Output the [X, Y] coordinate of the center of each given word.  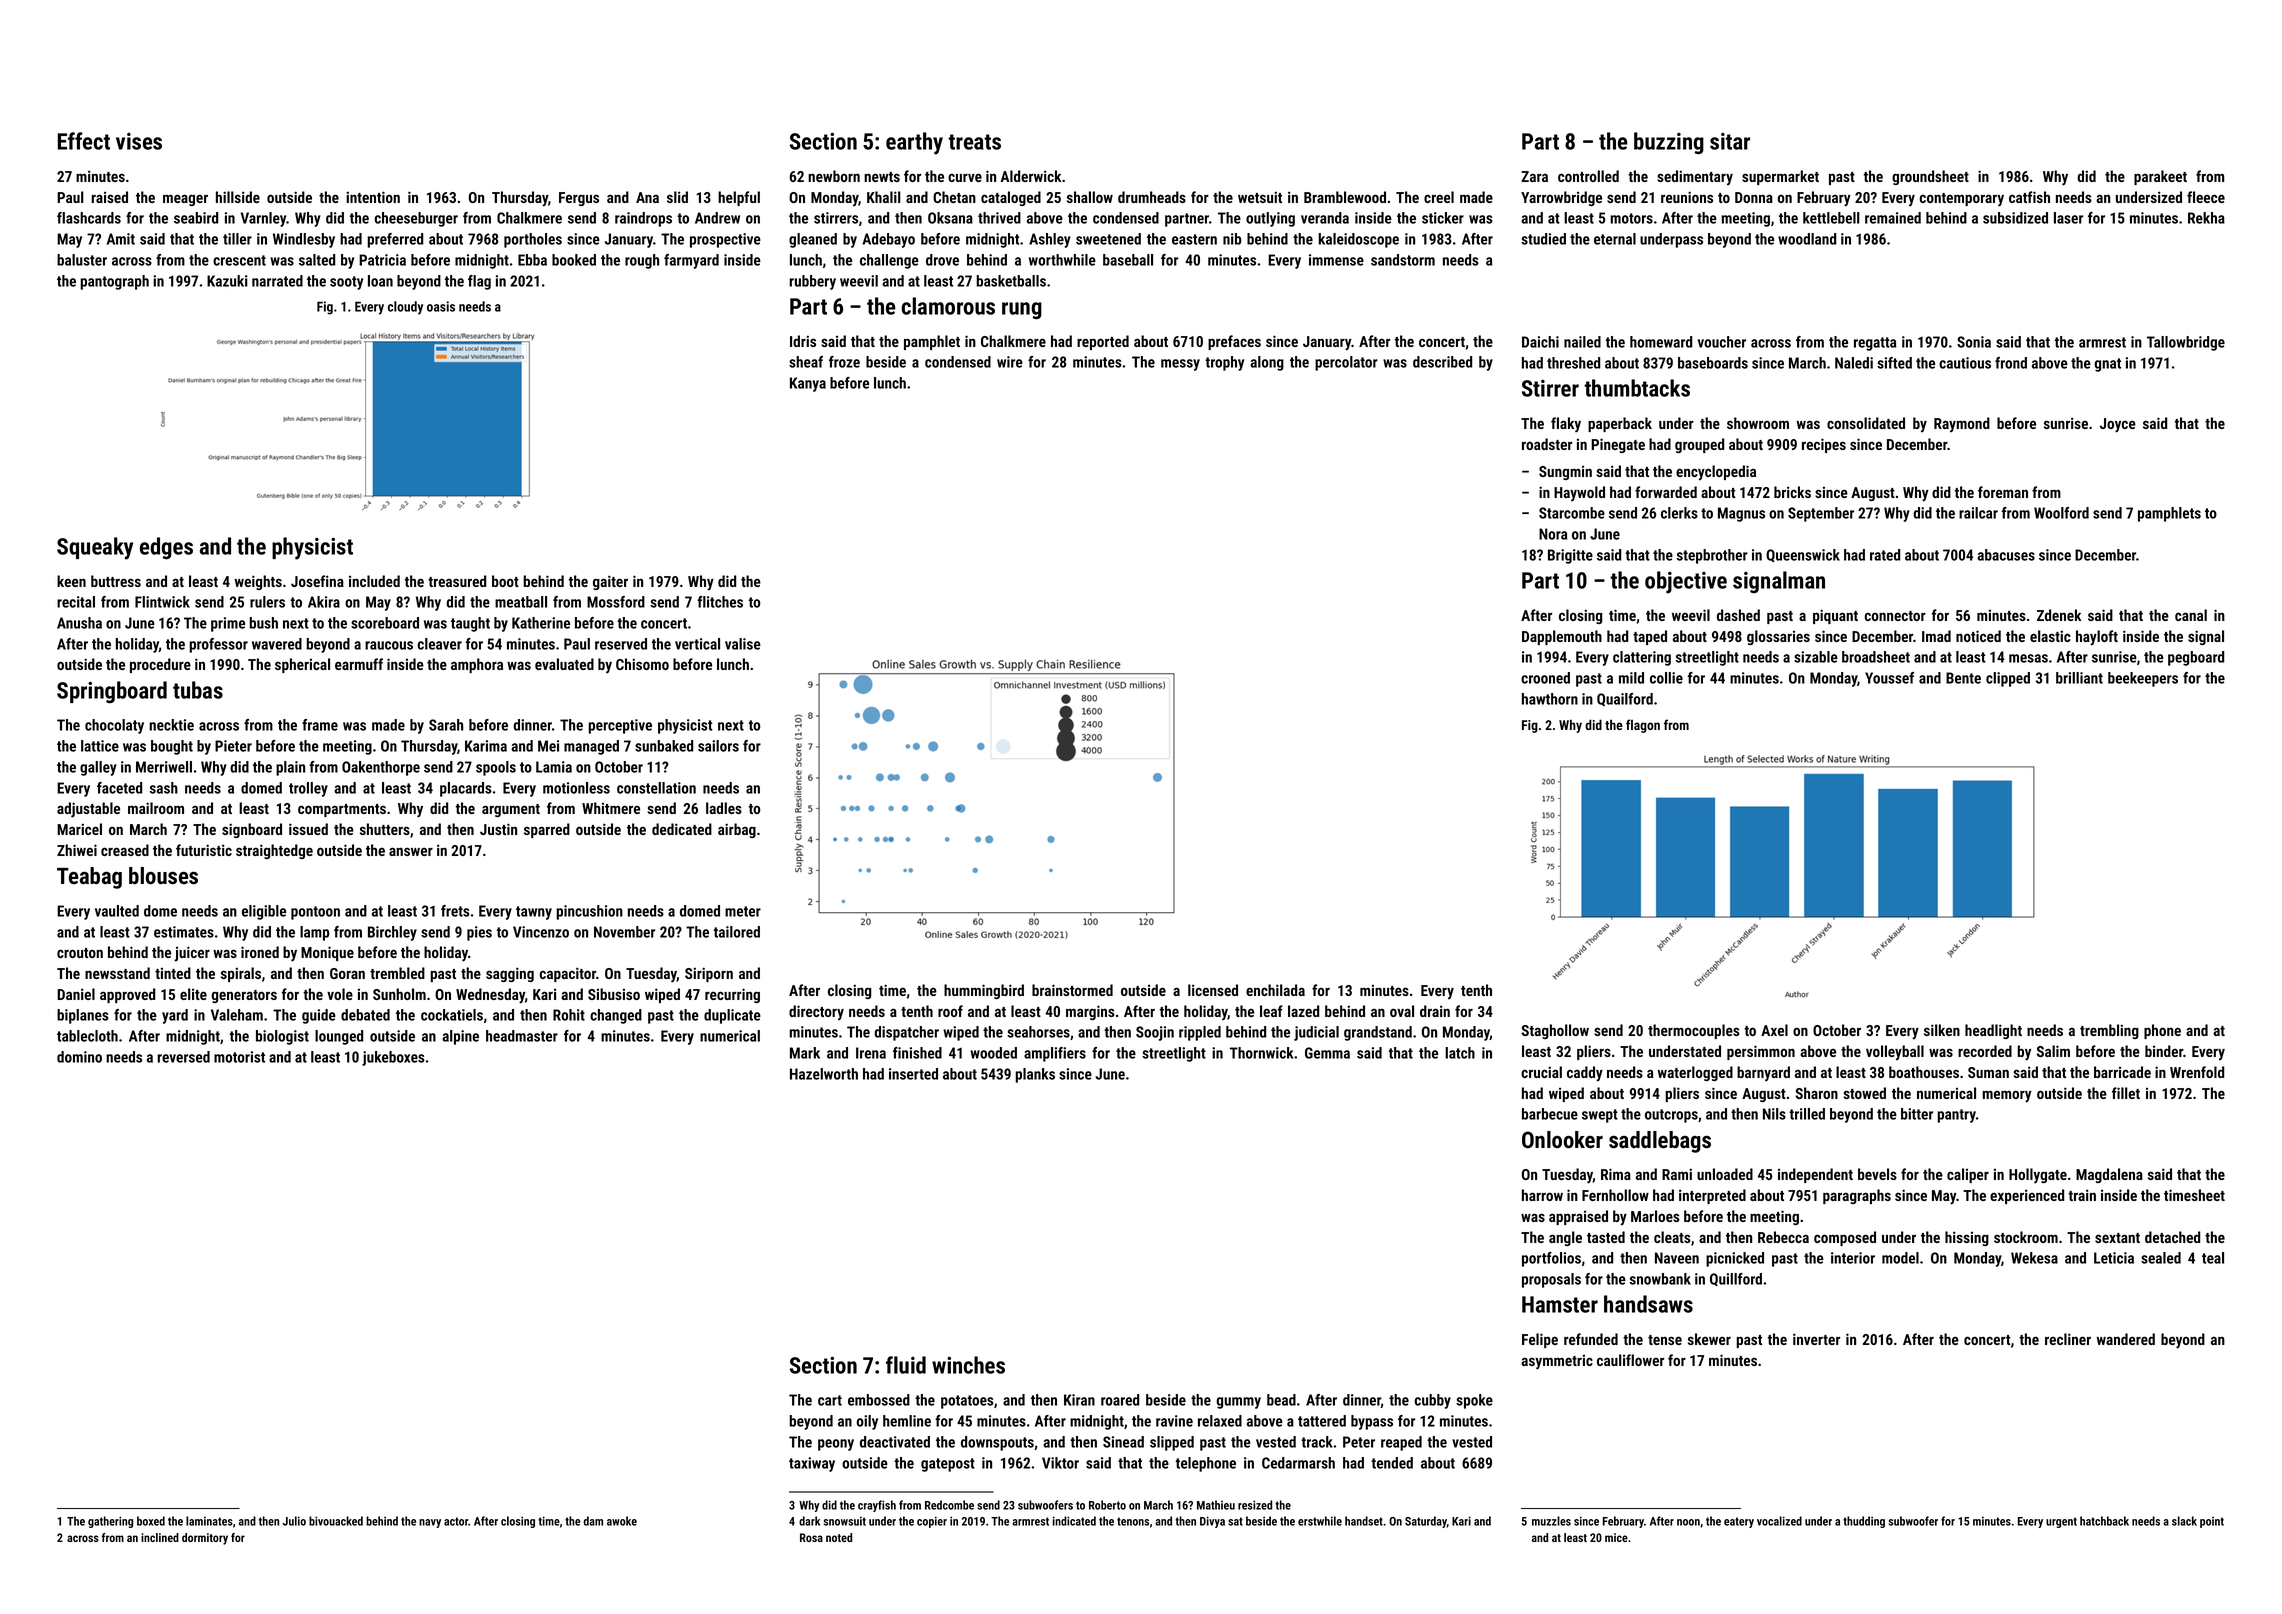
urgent [2061, 1522]
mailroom [156, 808]
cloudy [405, 308]
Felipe [1540, 1340]
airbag [737, 830]
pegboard [2196, 658]
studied [1543, 239]
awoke [622, 1521]
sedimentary [1695, 177]
